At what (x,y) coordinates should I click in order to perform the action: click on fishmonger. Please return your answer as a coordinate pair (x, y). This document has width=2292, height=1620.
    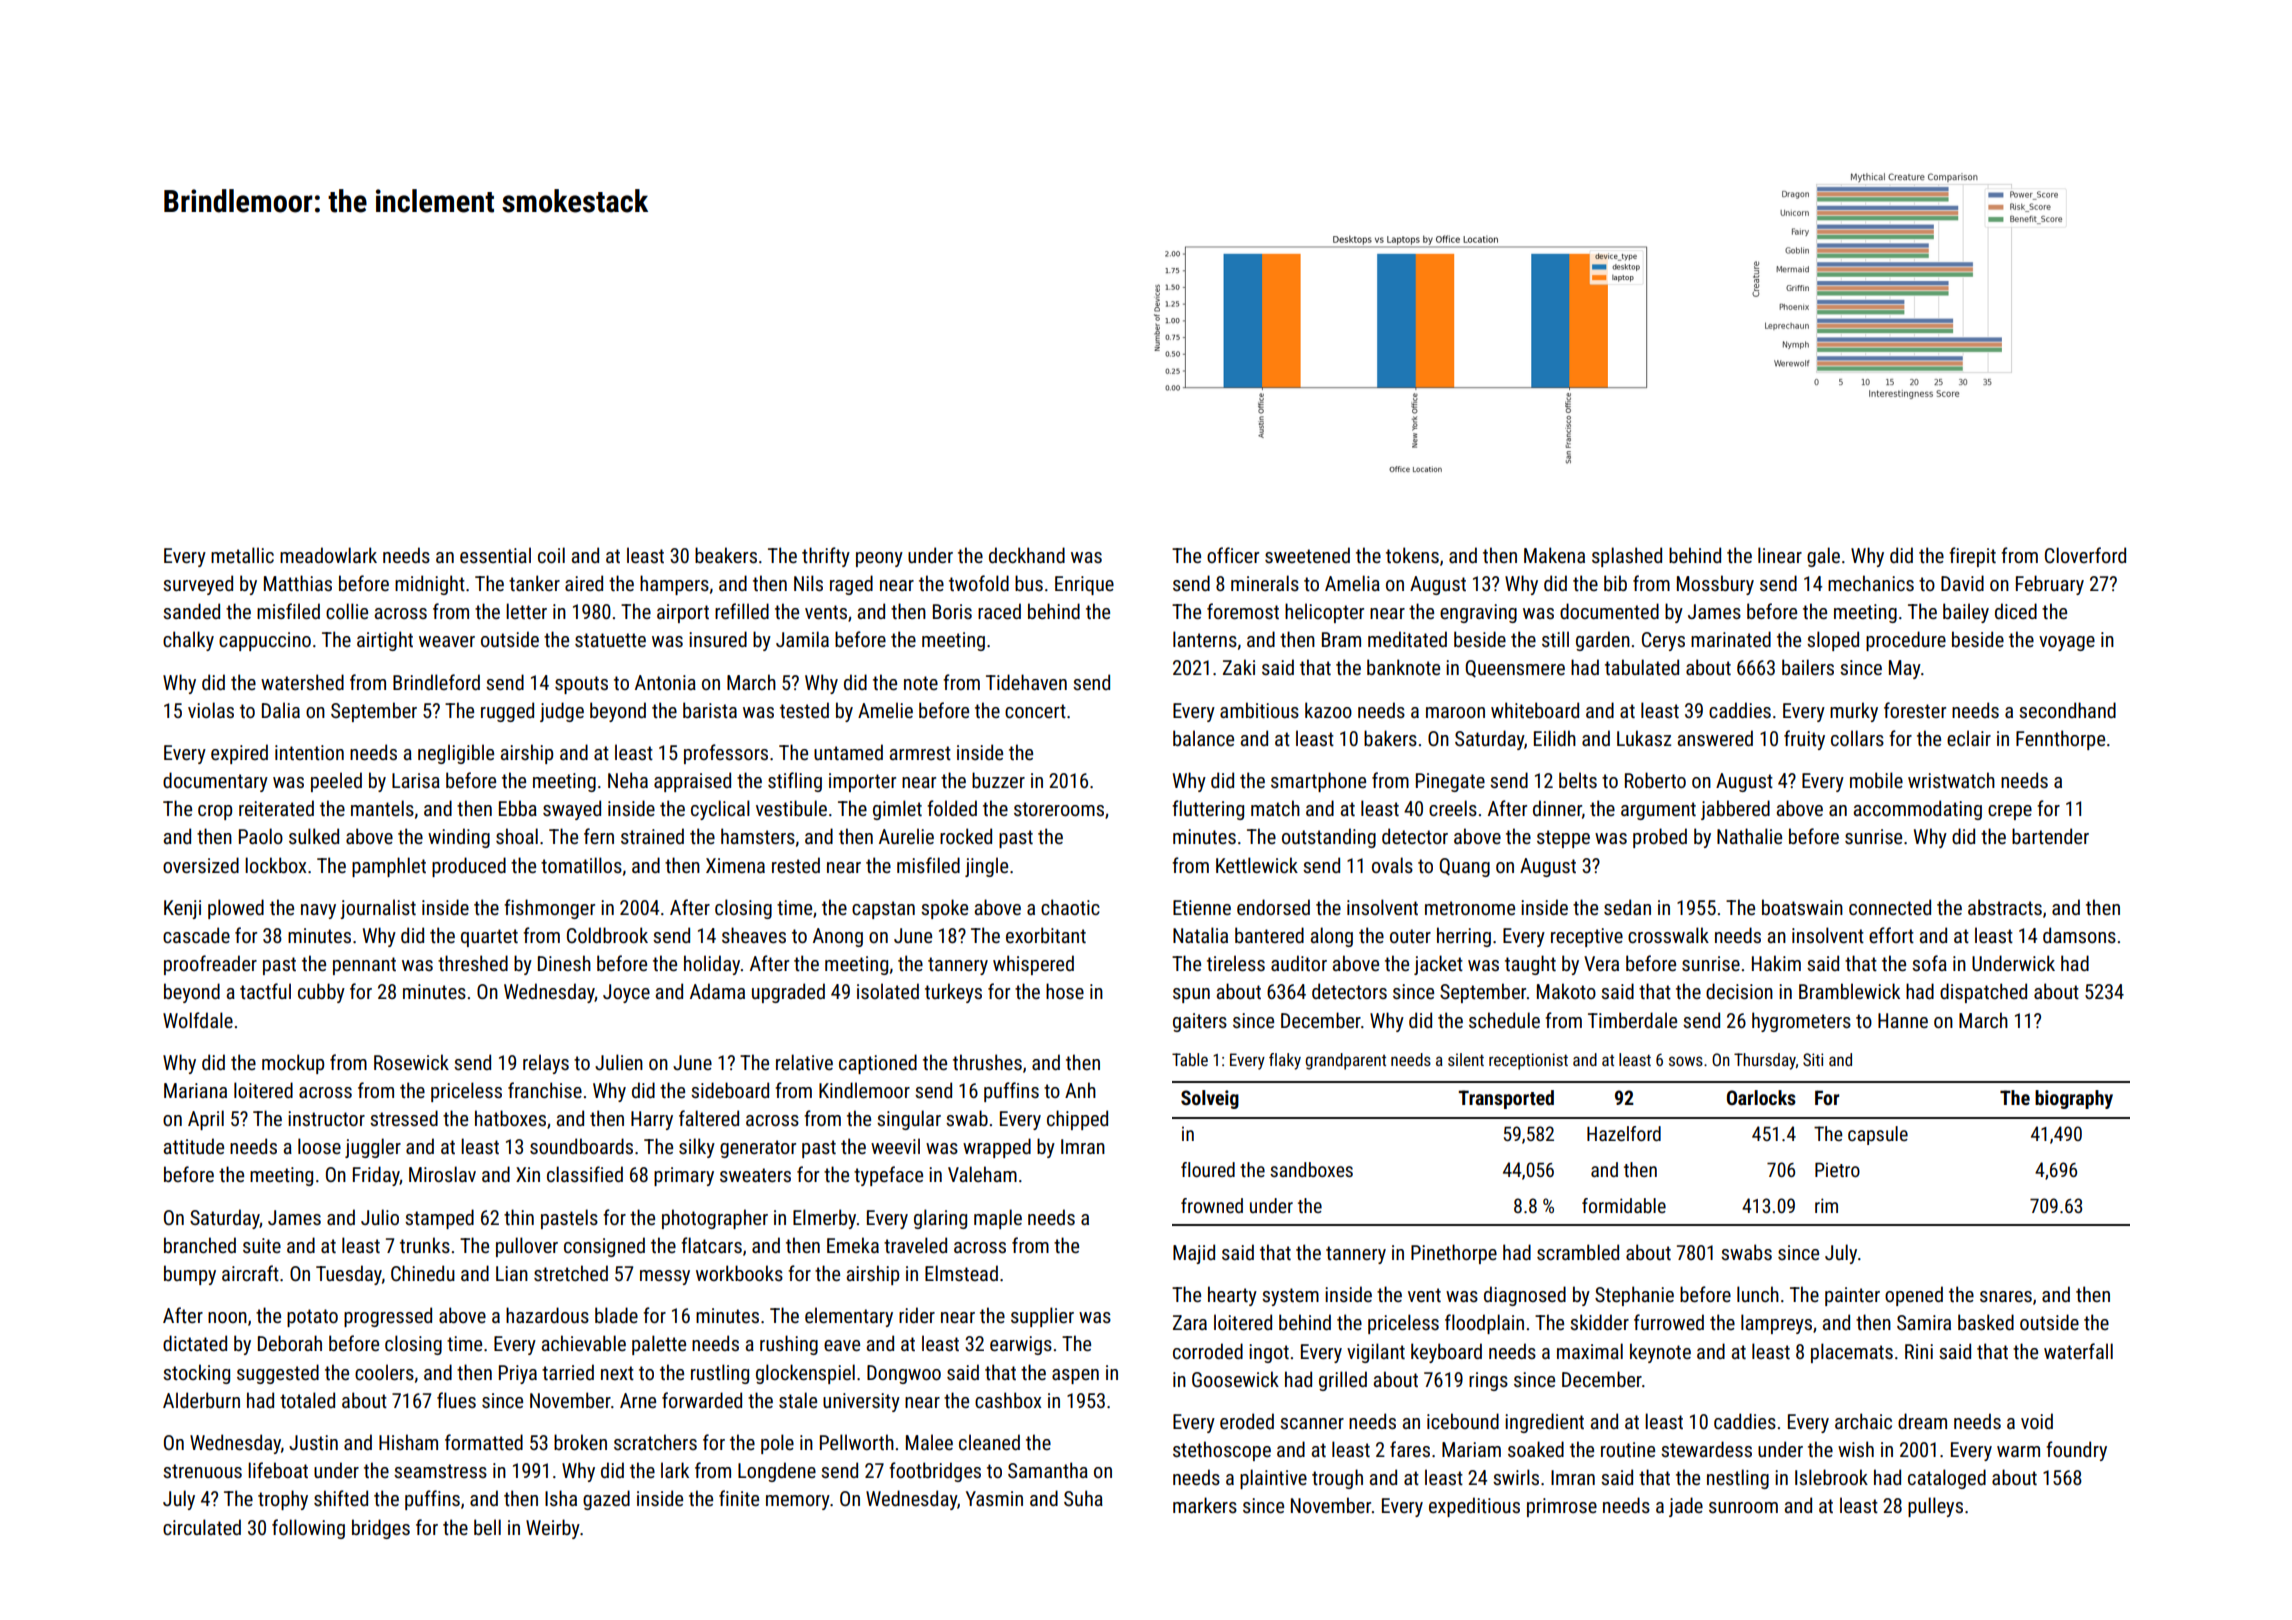
    Looking at the image, I should click on (549, 909).
